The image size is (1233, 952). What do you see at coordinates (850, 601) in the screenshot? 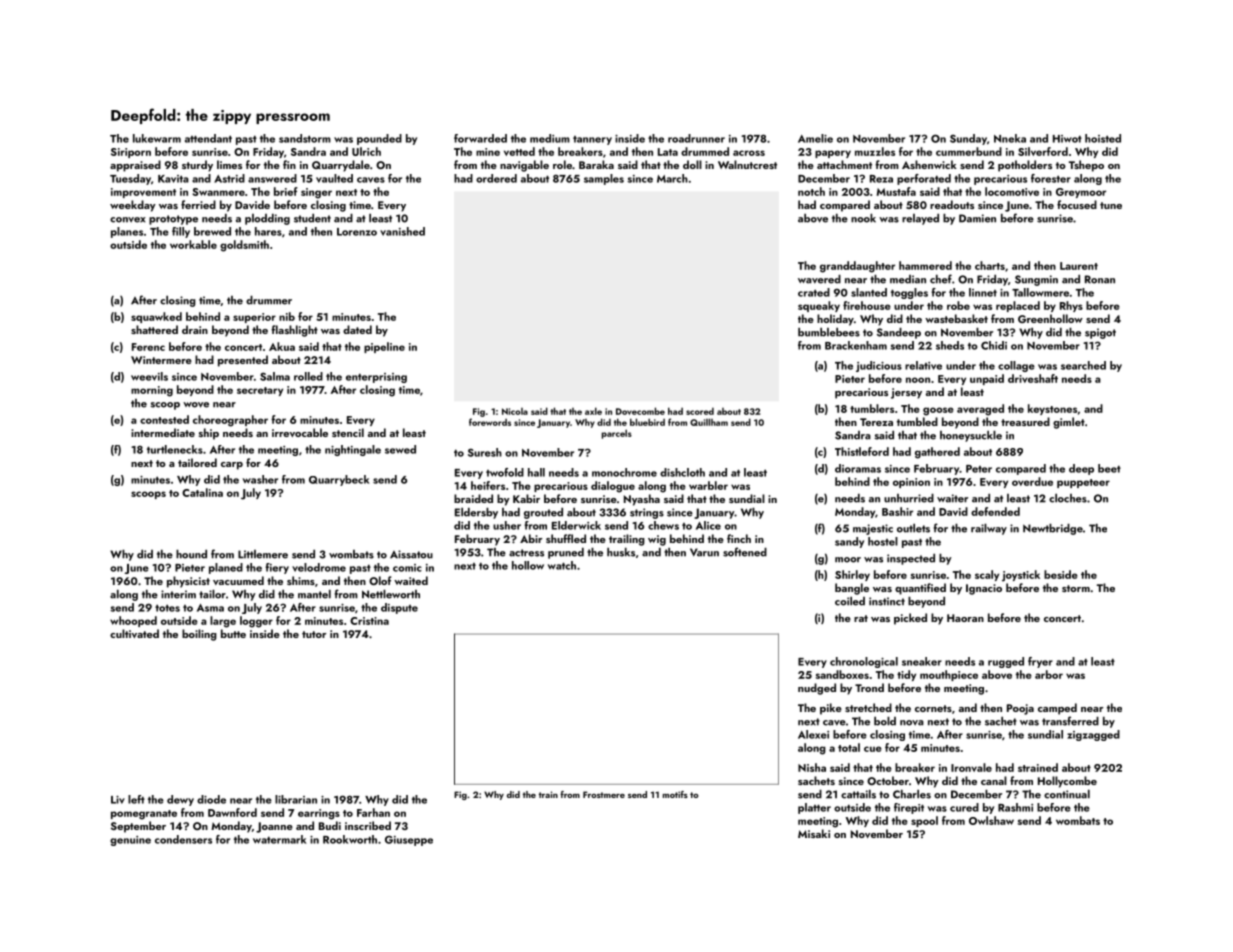
I see `coiled` at bounding box center [850, 601].
